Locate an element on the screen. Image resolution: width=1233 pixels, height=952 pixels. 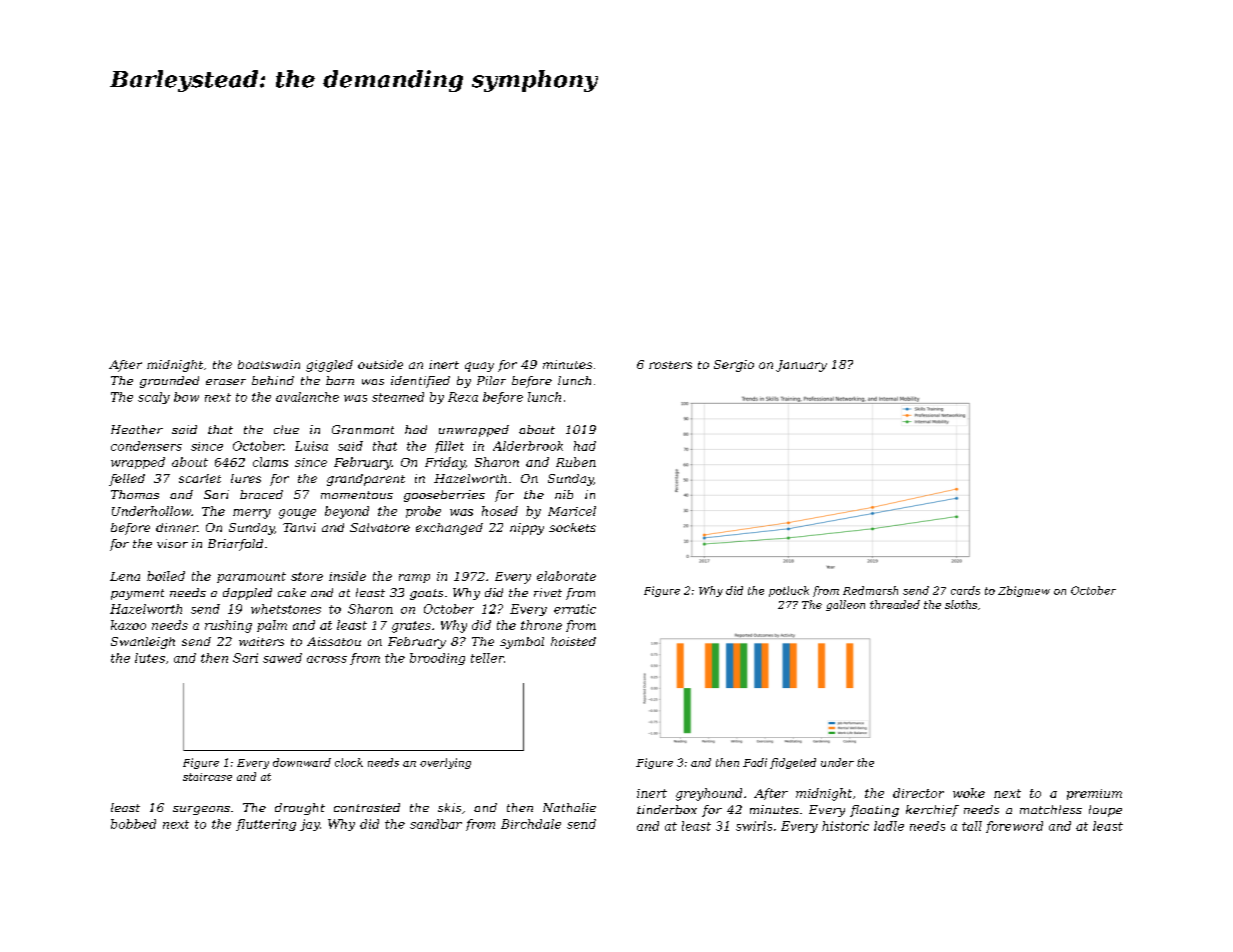
Sergio is located at coordinates (734, 366).
